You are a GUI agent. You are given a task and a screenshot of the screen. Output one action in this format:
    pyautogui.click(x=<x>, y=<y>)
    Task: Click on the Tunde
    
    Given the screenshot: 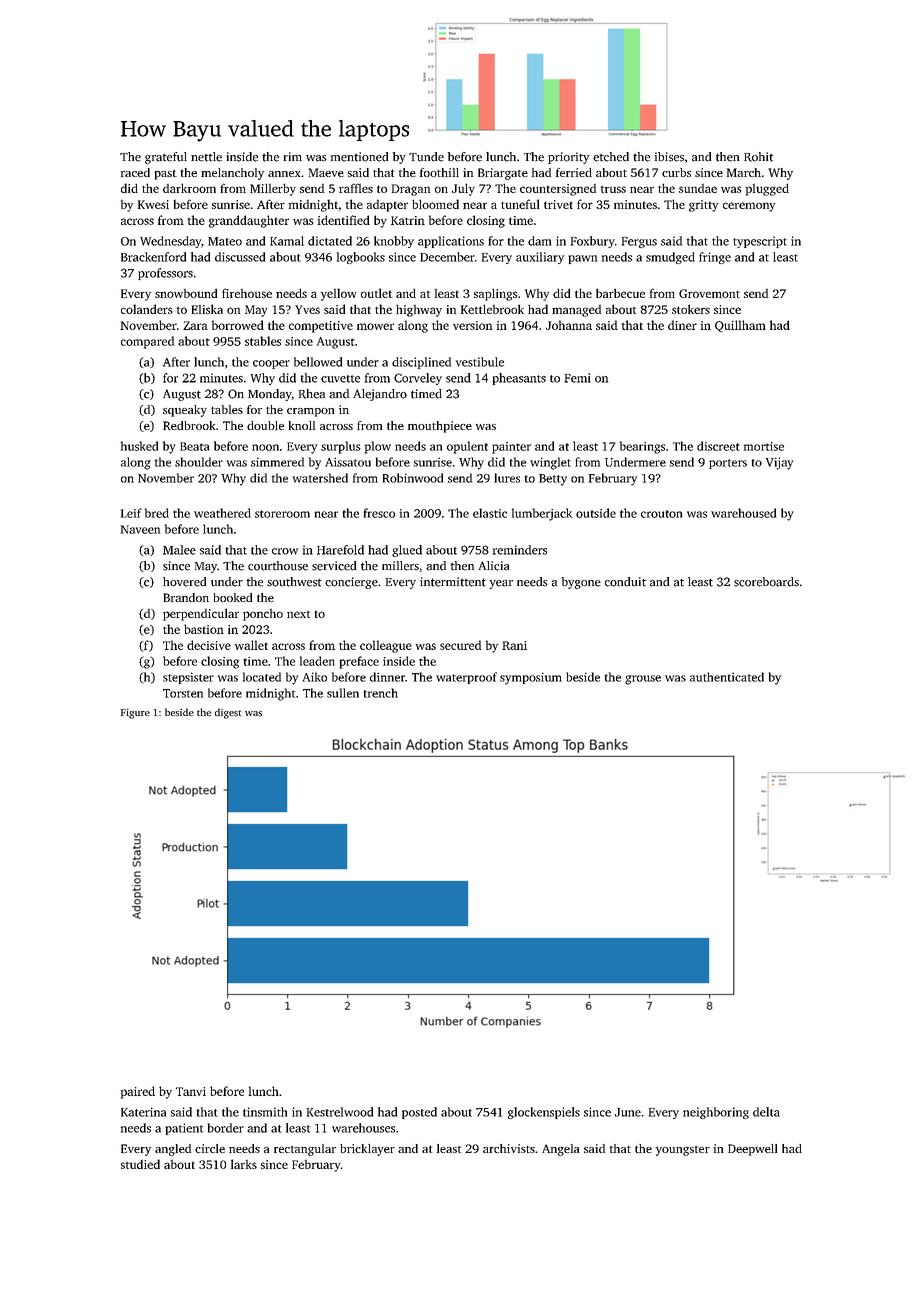 What is the action you would take?
    pyautogui.click(x=426, y=157)
